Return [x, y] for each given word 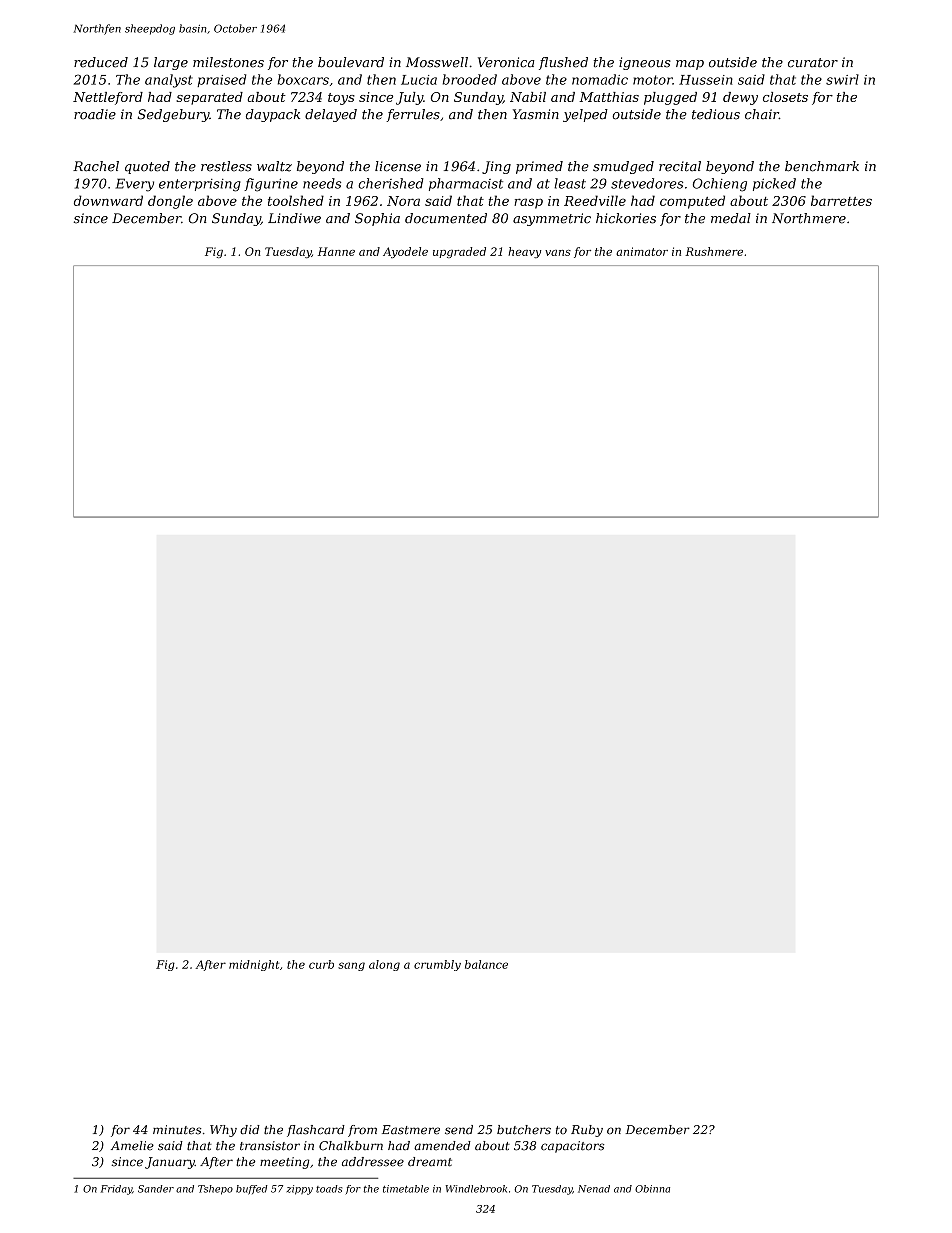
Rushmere [714, 251]
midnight [254, 965]
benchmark [822, 166]
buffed [252, 1190]
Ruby [587, 1131]
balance [486, 964]
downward [108, 200]
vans [558, 253]
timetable [406, 1189]
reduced [101, 62]
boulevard [351, 62]
